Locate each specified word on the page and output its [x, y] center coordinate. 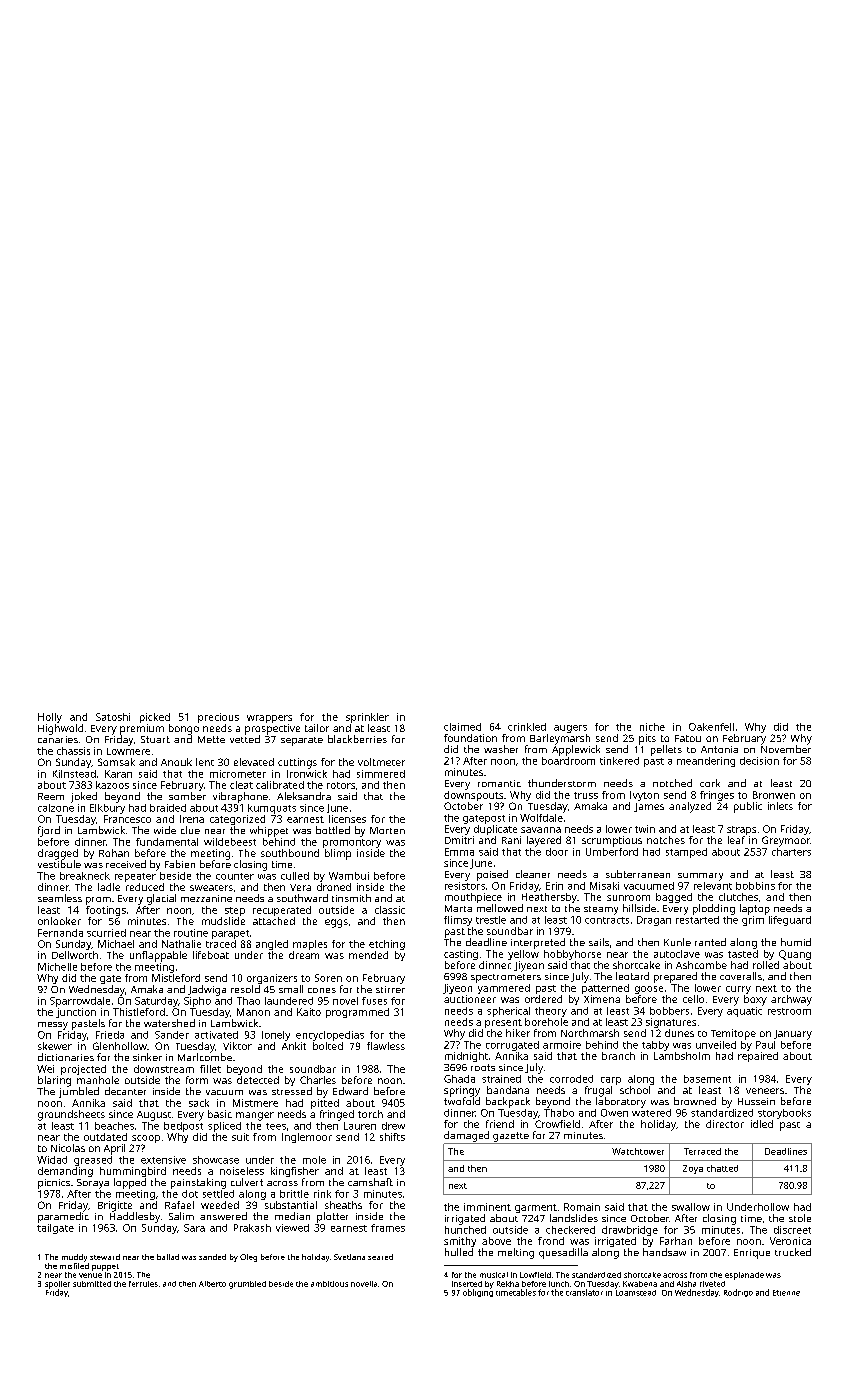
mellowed [500, 908]
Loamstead [636, 1293]
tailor [317, 728]
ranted [710, 942]
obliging [478, 1293]
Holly [50, 718]
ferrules [143, 1284]
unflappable [158, 956]
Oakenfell [711, 727]
